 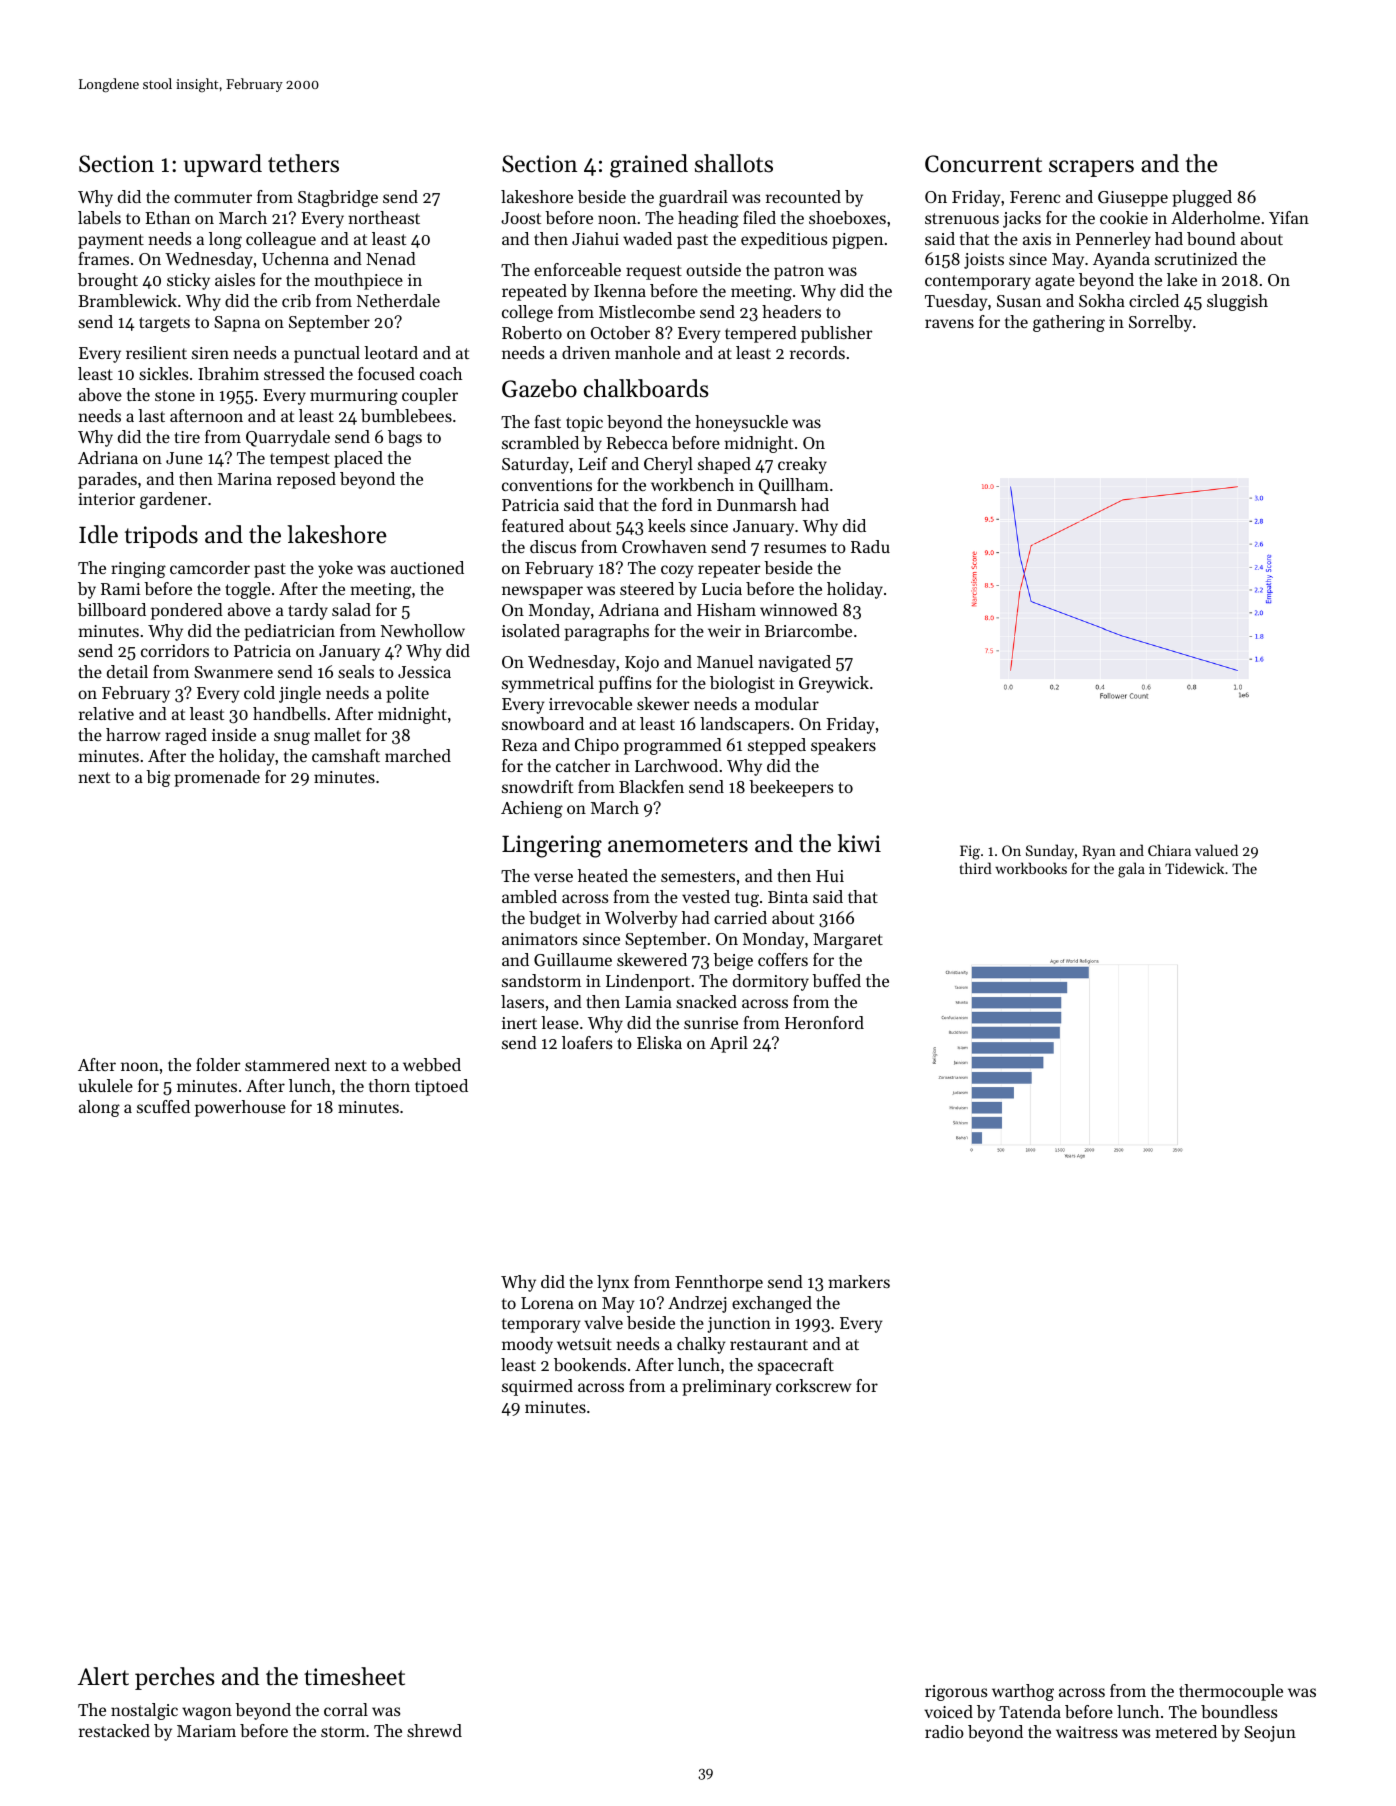 What do you see at coordinates (647, 311) in the page?
I see `Mistlecombe` at bounding box center [647, 311].
